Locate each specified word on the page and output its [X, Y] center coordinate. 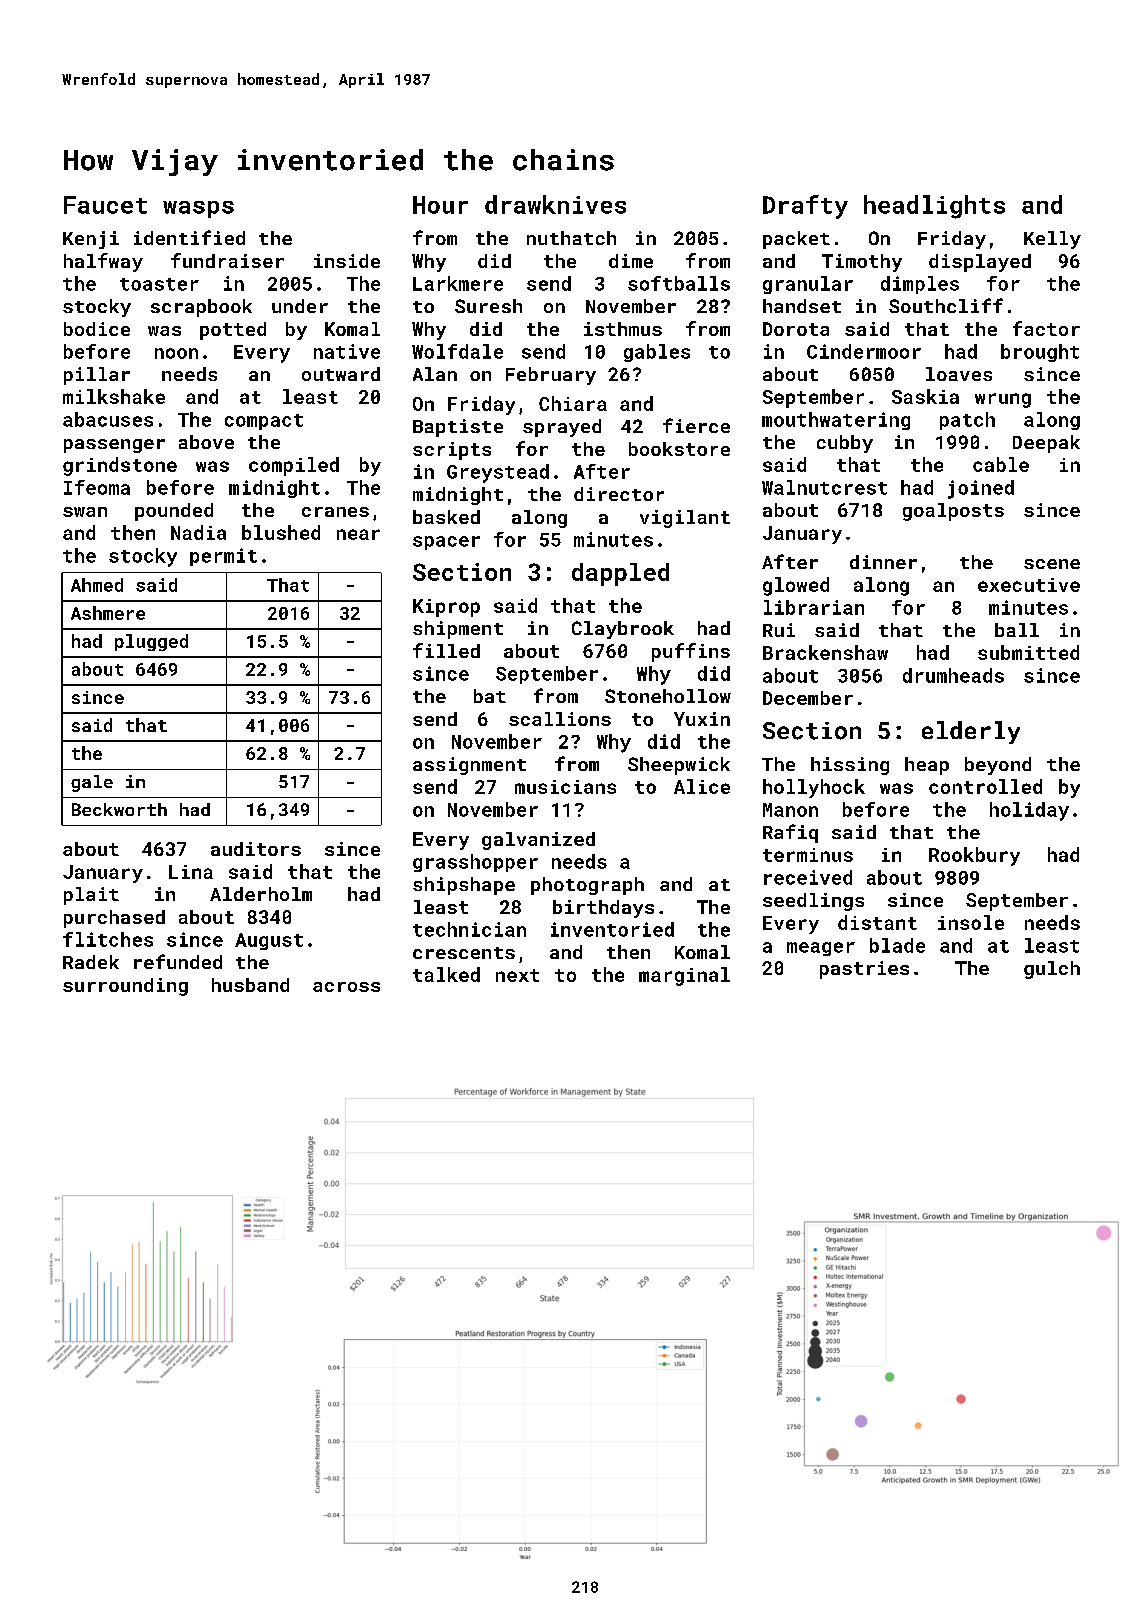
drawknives [555, 204]
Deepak [1046, 444]
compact [264, 422]
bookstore [679, 449]
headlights [934, 207]
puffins [691, 652]
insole [971, 922]
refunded [178, 961]
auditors [256, 849]
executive [1029, 585]
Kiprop [446, 608]
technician [469, 929]
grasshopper [475, 863]
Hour [440, 205]
